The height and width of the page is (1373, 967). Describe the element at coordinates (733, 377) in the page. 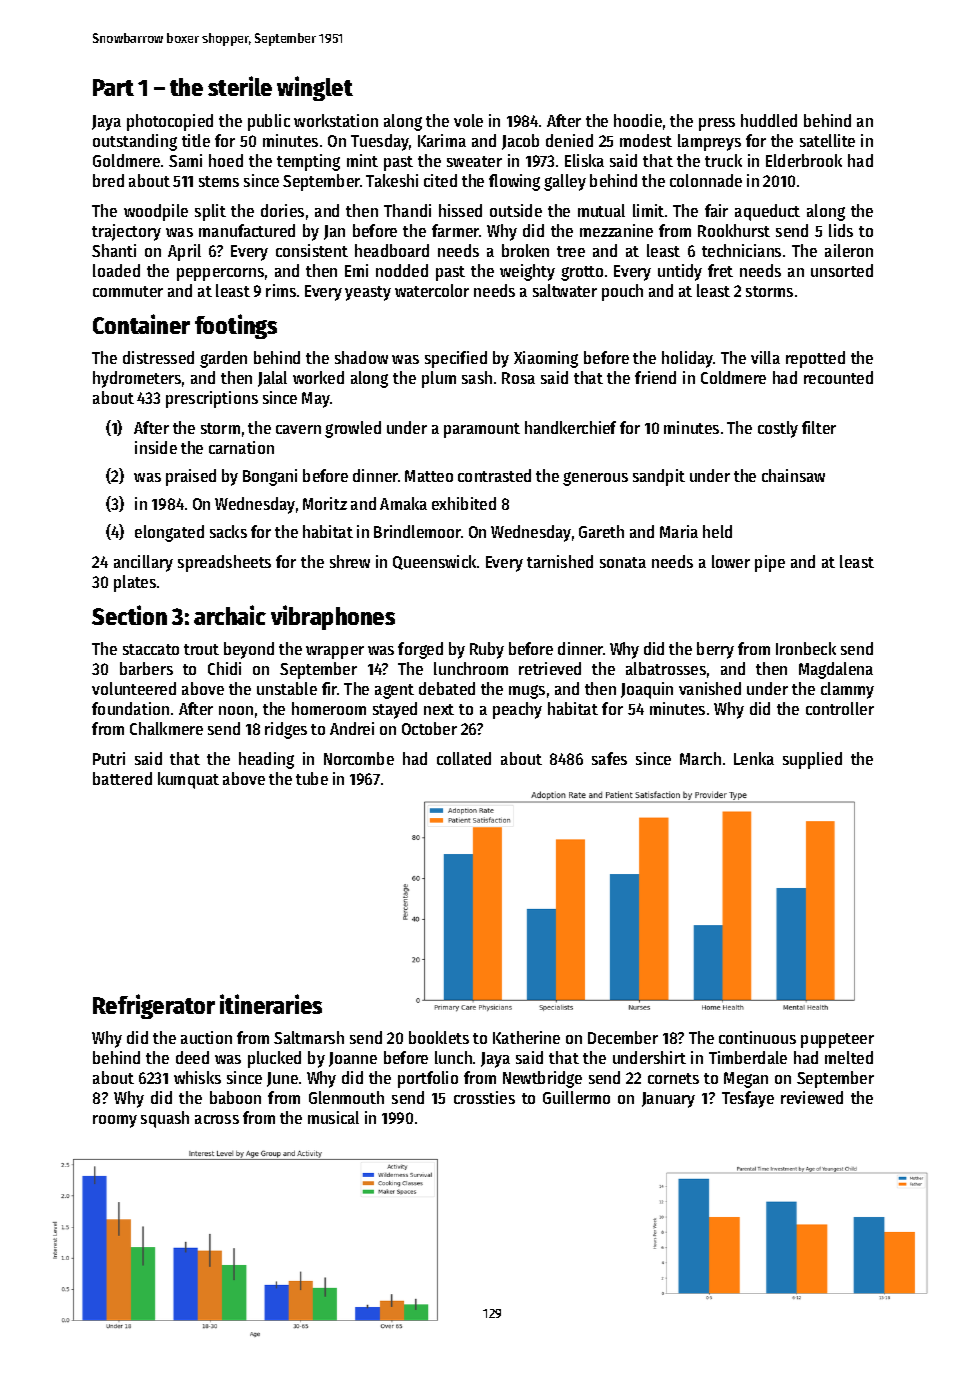

I see `Coldmere` at that location.
